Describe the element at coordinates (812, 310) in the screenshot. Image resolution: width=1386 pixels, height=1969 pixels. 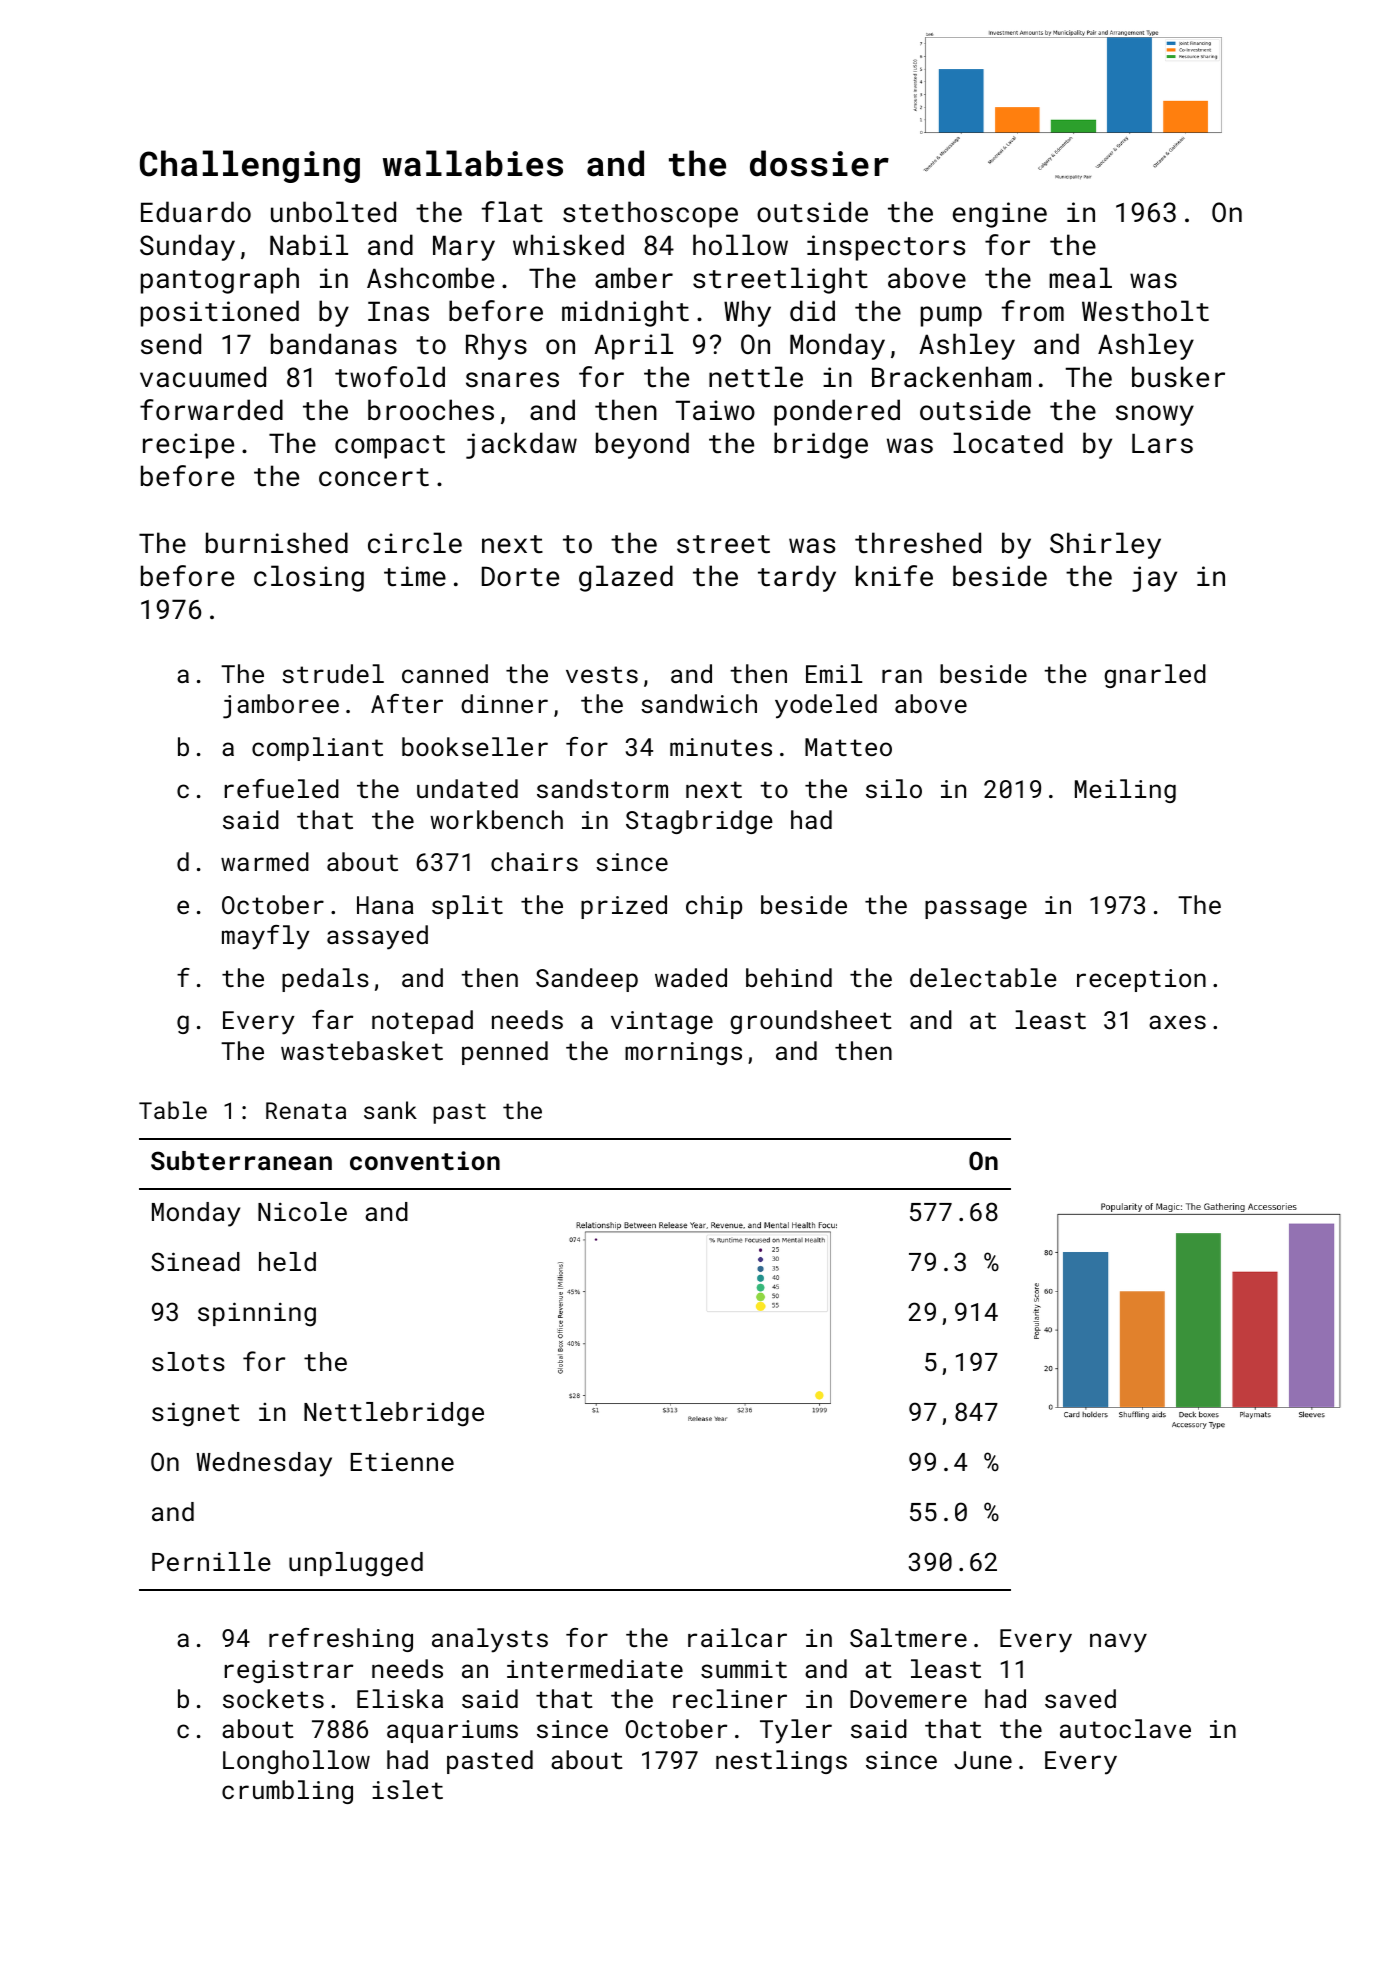
I see `did` at that location.
